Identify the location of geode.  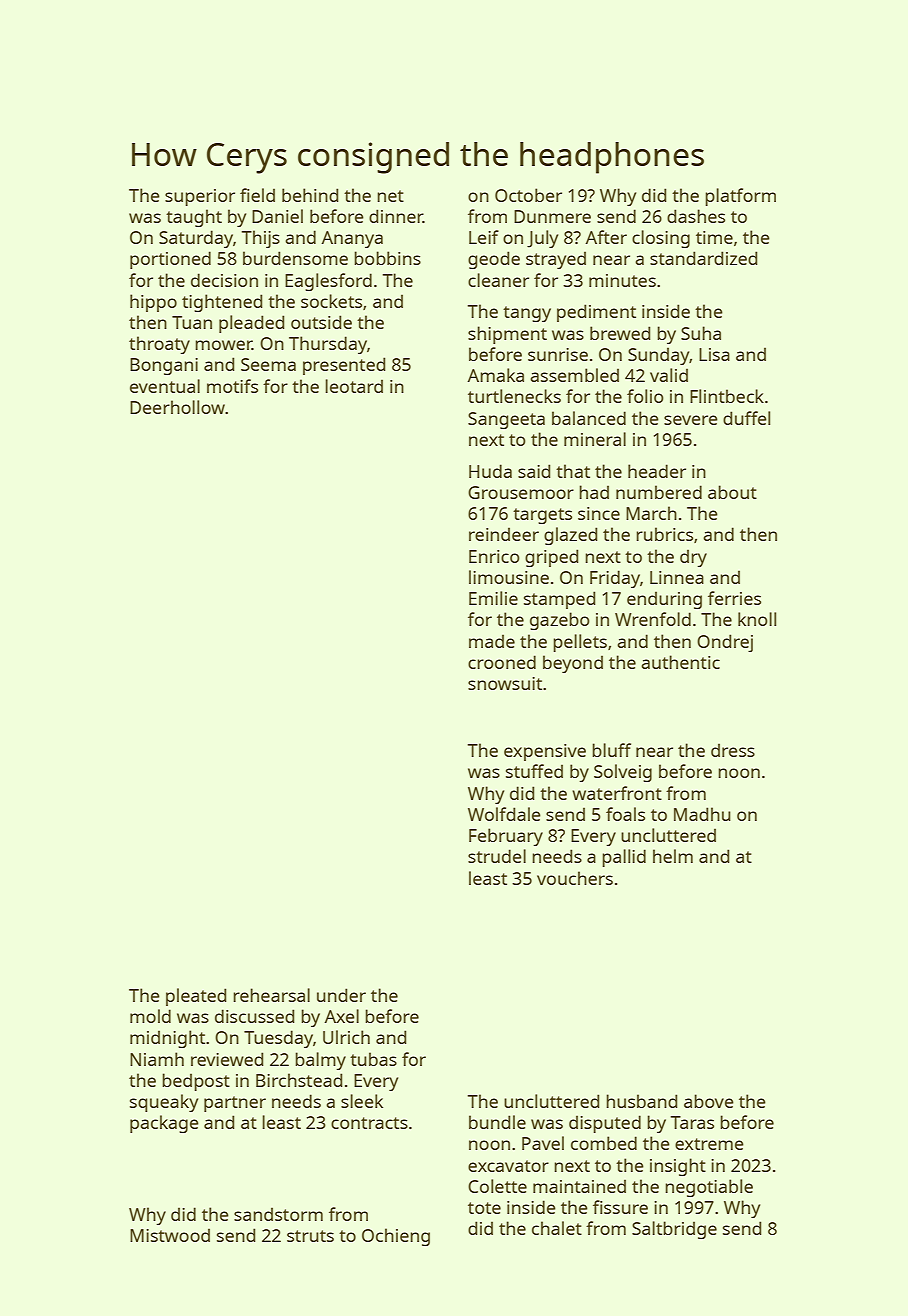
(494, 260).
